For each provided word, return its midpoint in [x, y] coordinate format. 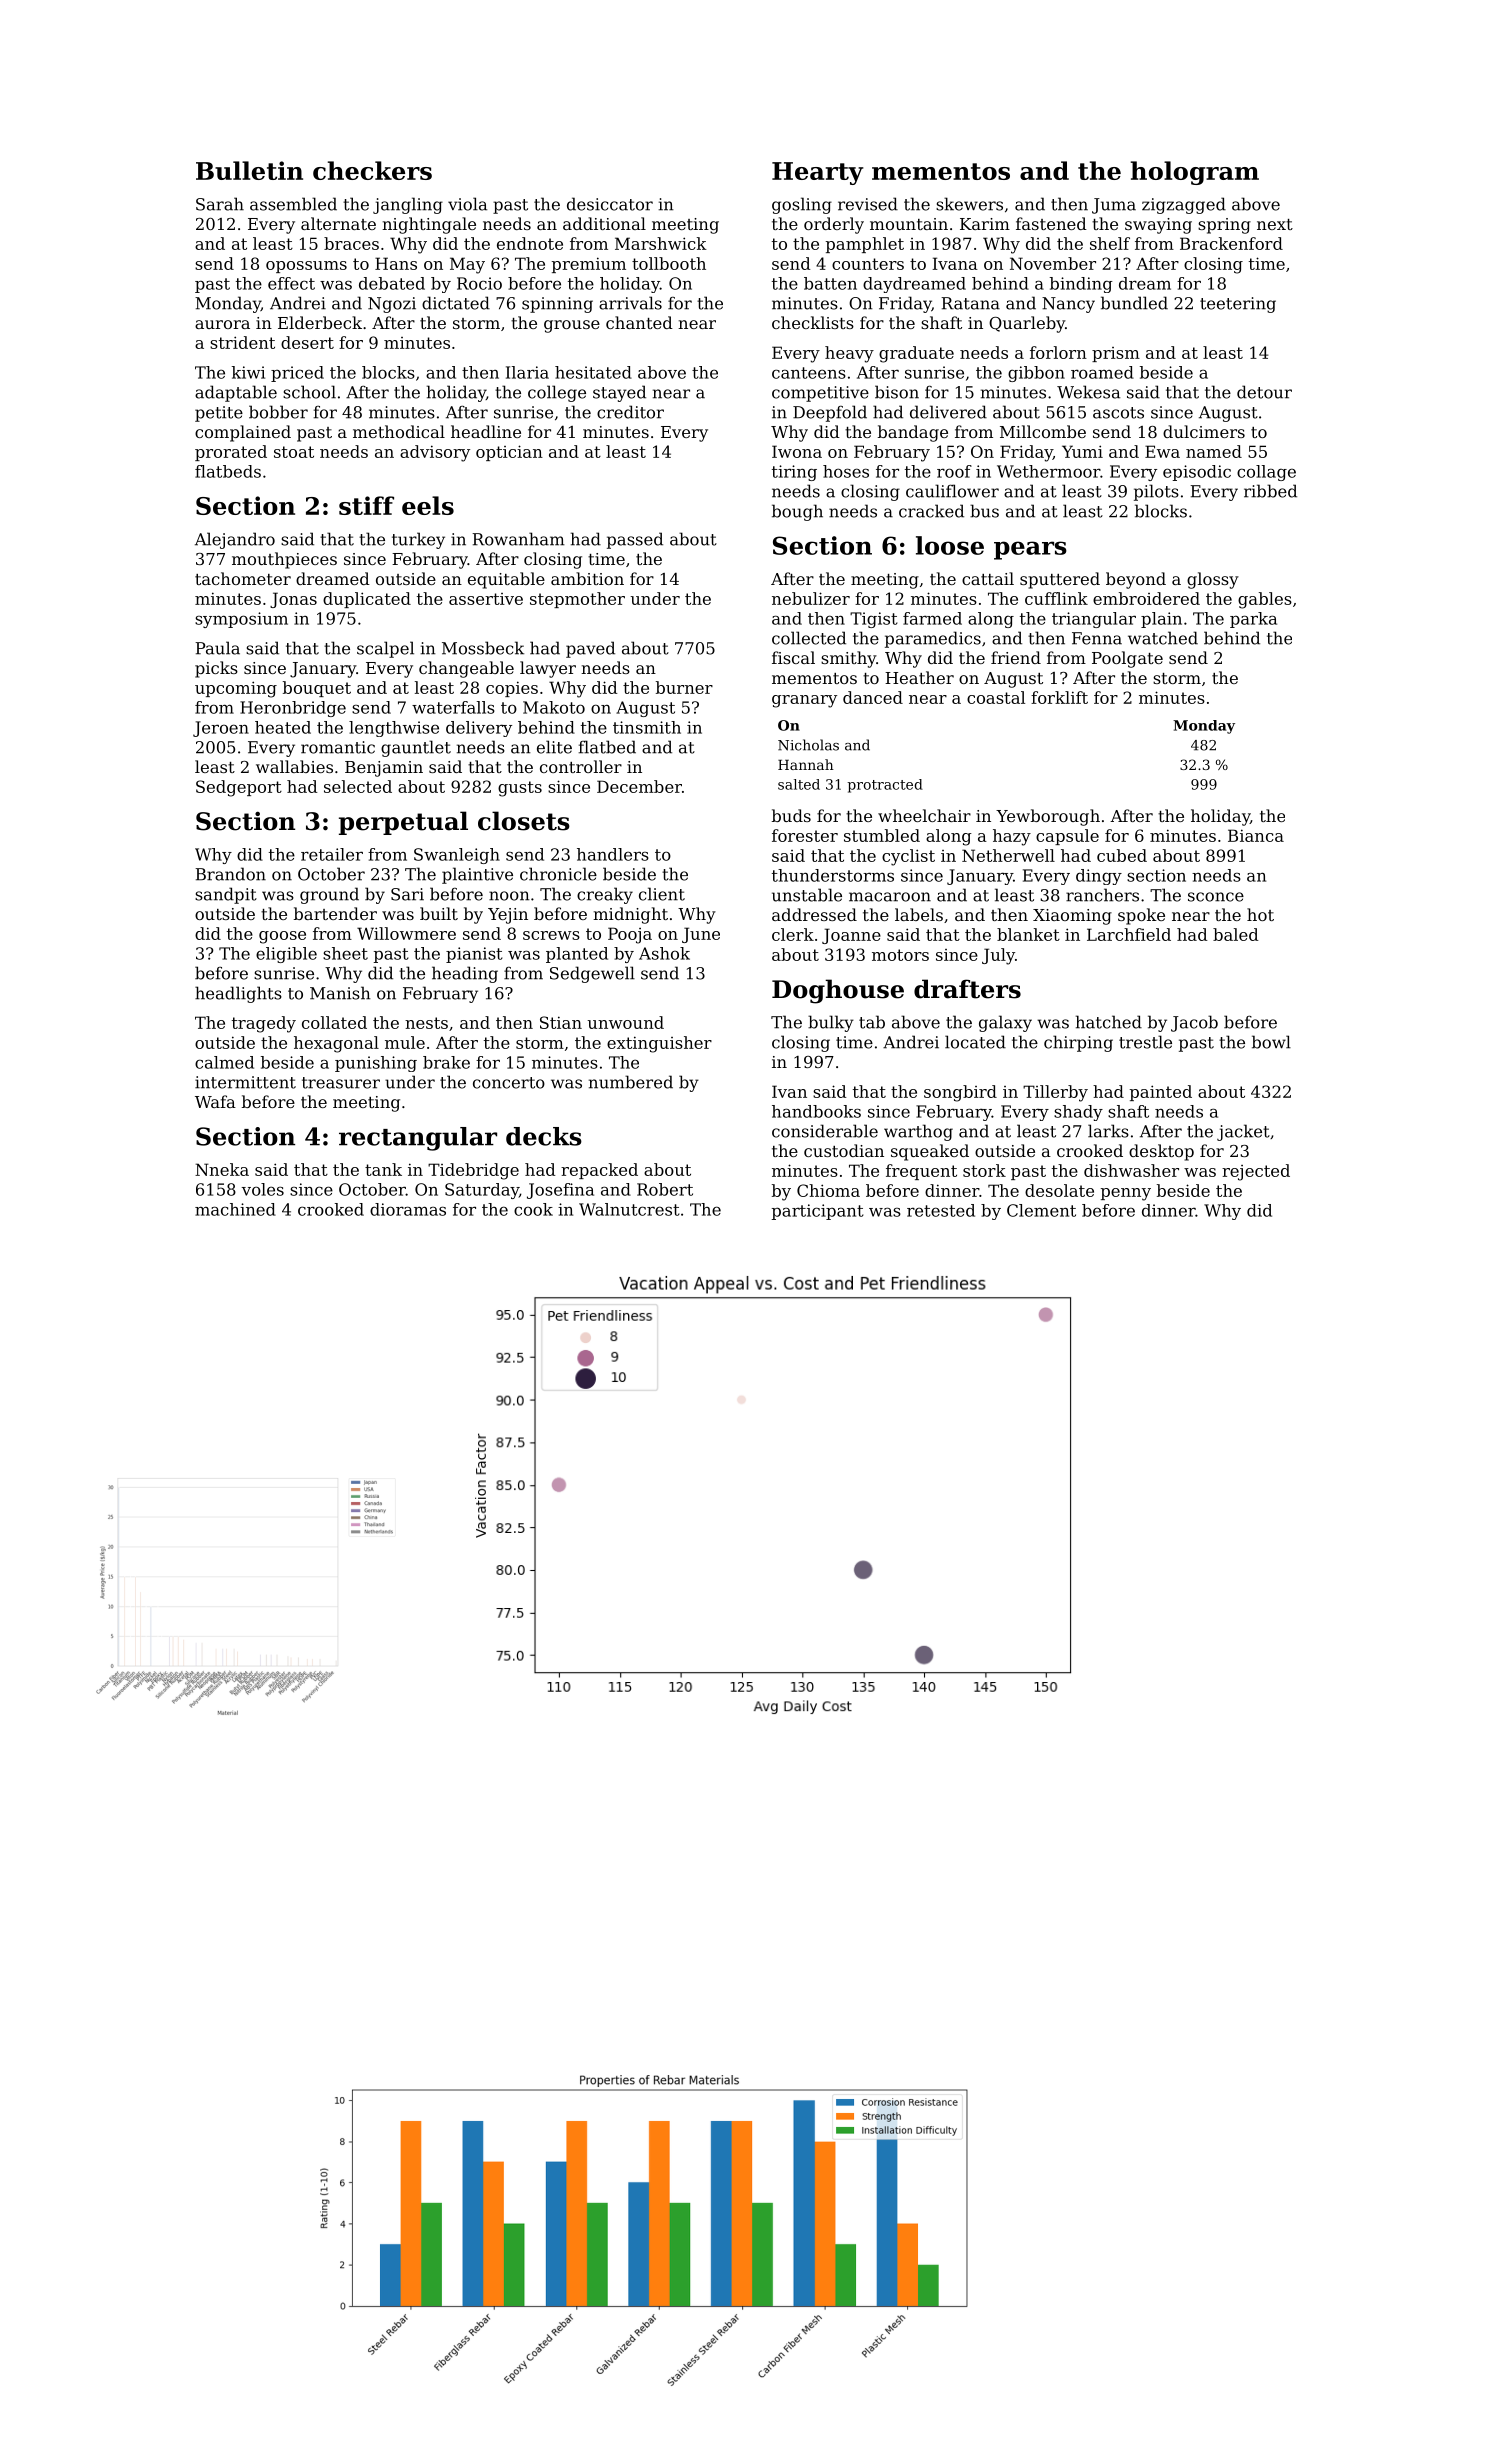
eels [428, 505]
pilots [1156, 492]
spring [1224, 226]
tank [383, 1169]
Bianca [1256, 835]
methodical [399, 431]
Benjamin [384, 769]
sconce [1216, 897]
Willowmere [406, 933]
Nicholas [808, 745]
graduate [916, 354]
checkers [372, 170]
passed [635, 540]
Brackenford [1231, 243]
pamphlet [865, 245]
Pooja [630, 935]
